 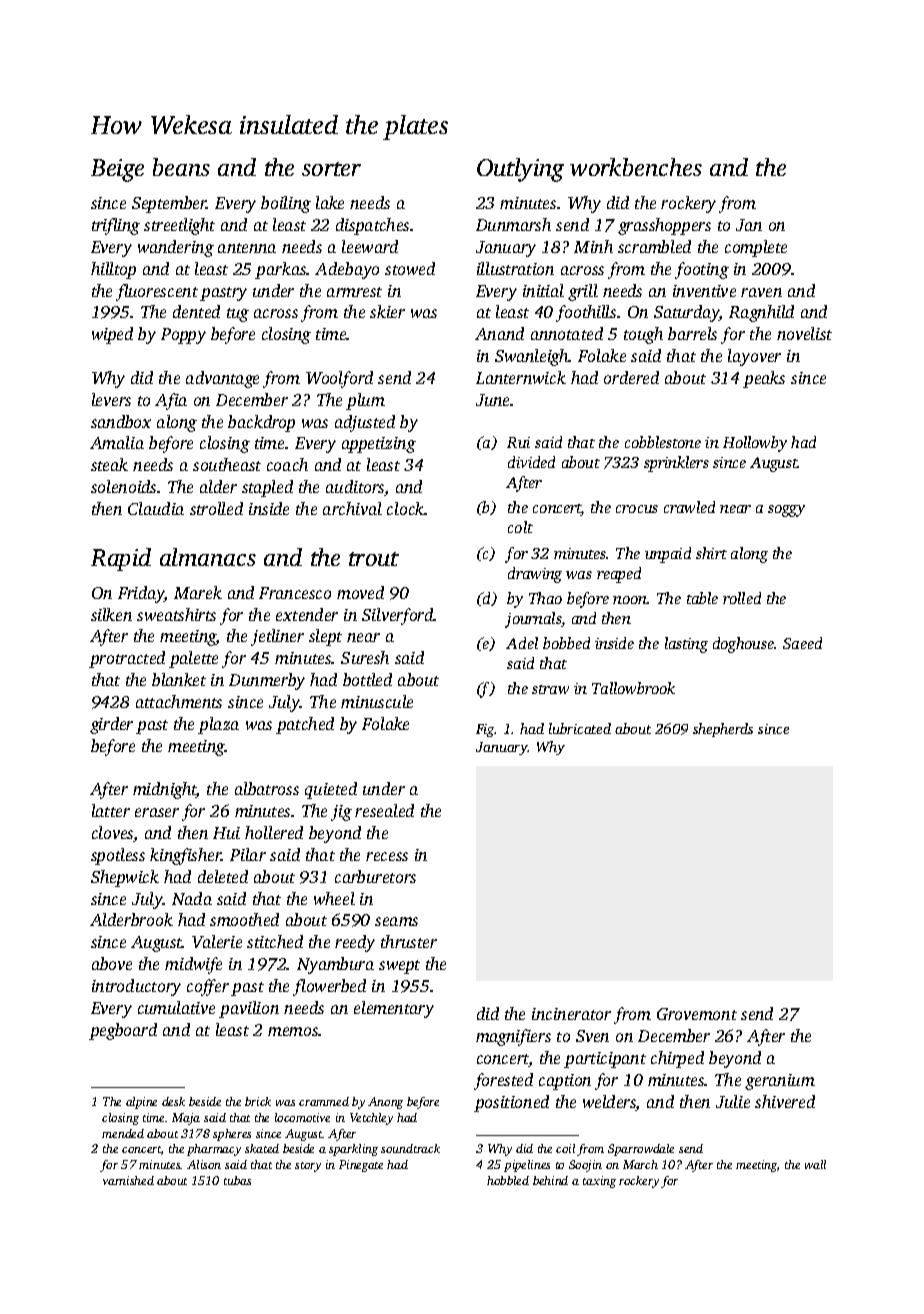 What do you see at coordinates (181, 167) in the screenshot?
I see `beans` at bounding box center [181, 167].
